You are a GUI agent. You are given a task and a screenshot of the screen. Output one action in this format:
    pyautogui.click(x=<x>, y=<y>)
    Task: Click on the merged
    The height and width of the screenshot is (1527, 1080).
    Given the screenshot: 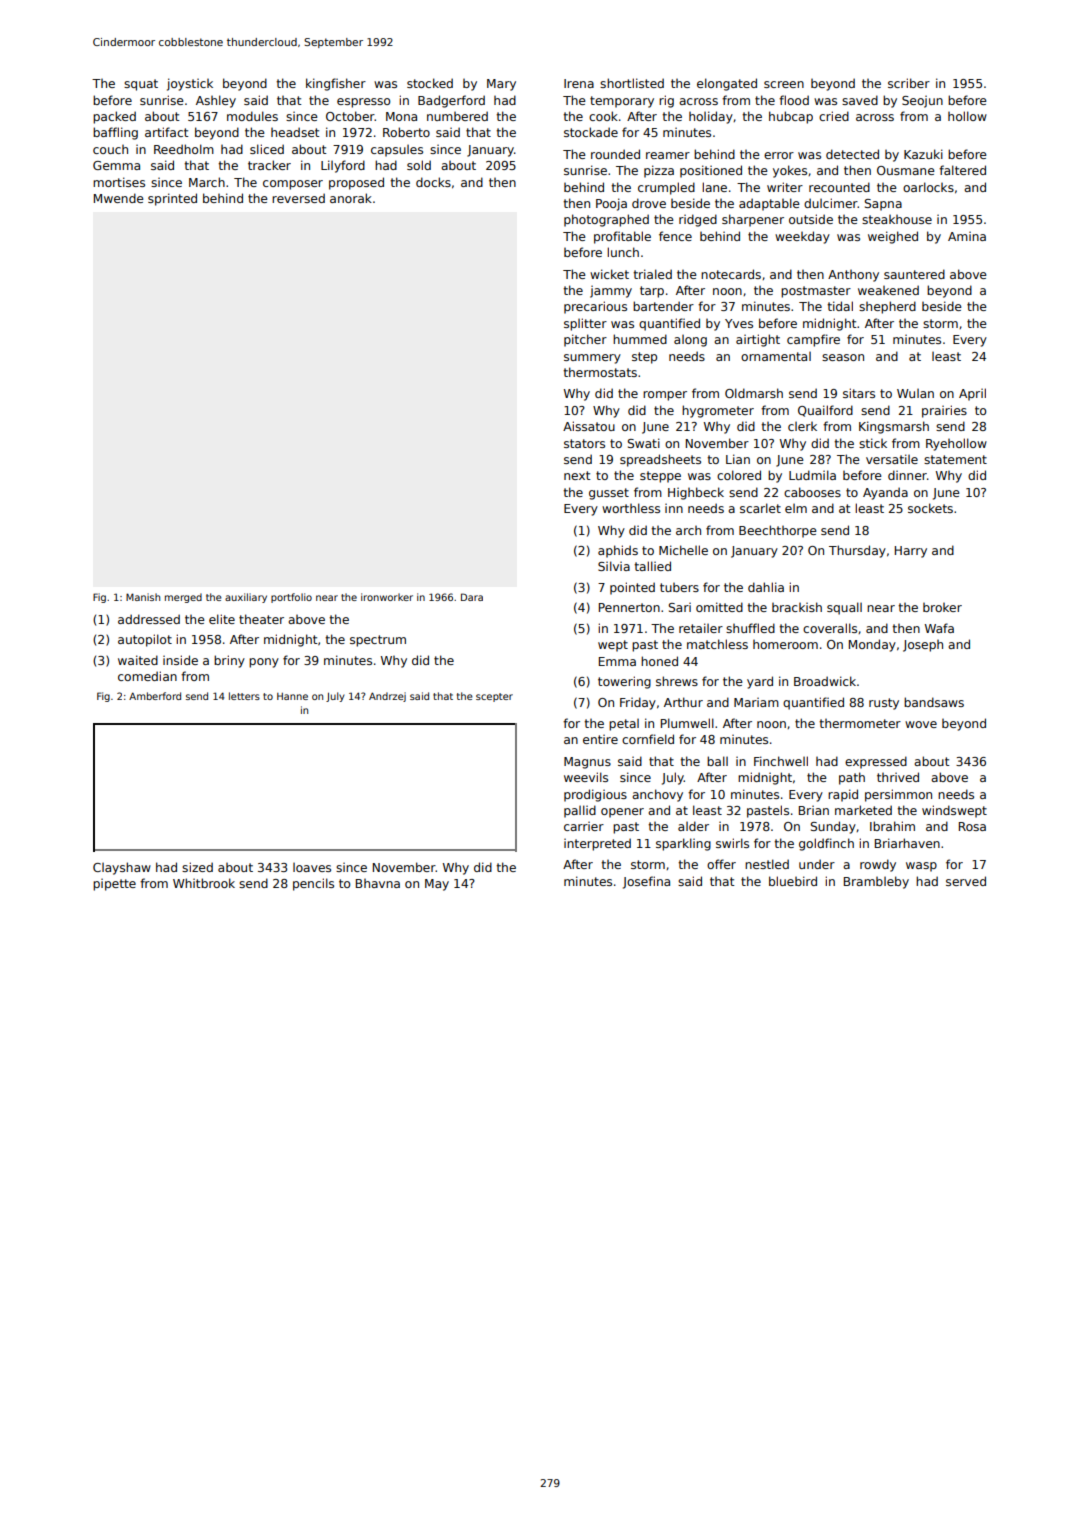 What is the action you would take?
    pyautogui.click(x=183, y=598)
